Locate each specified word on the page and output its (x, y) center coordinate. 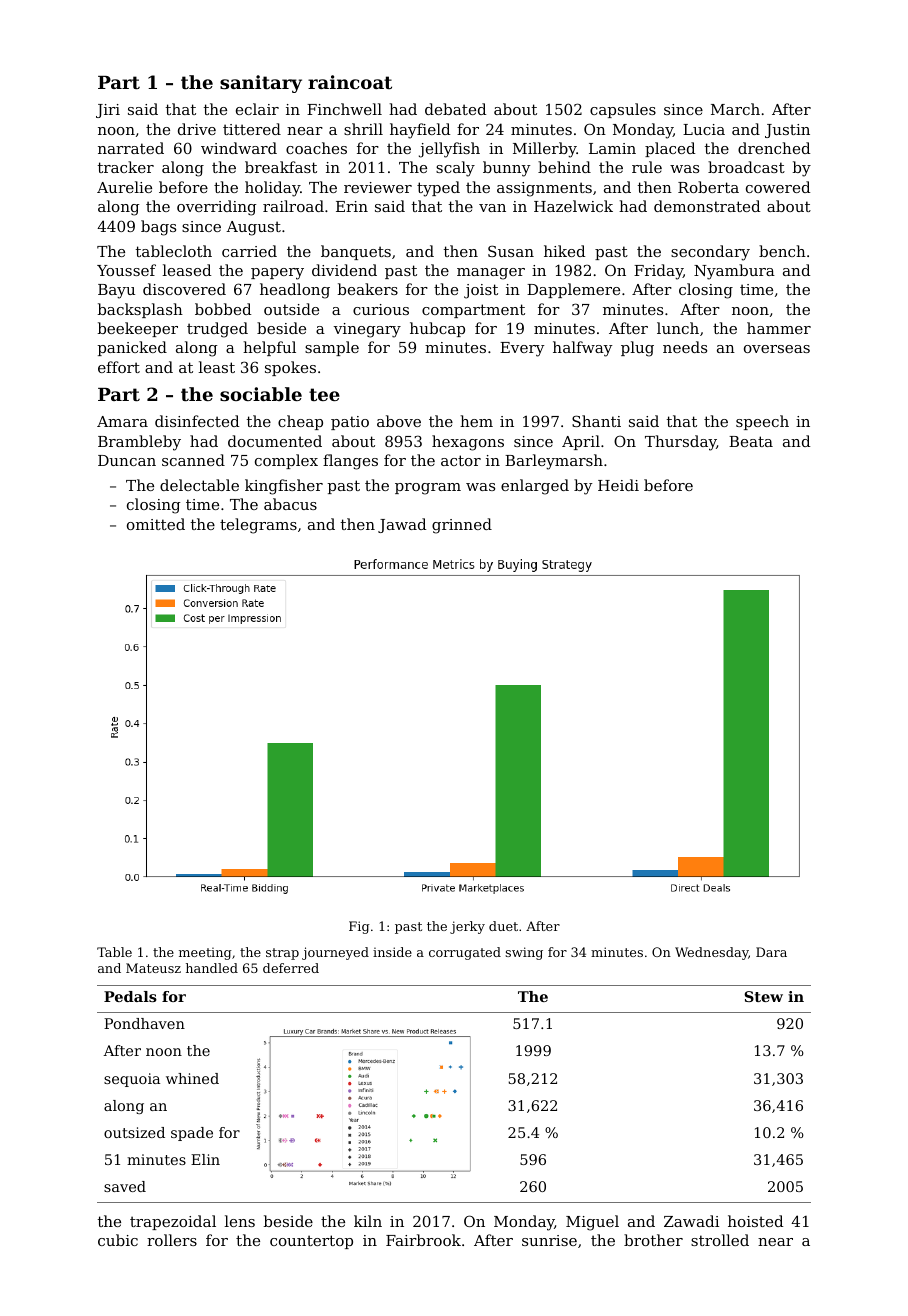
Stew (763, 996)
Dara (771, 952)
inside (392, 952)
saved (125, 1186)
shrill (363, 129)
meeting (205, 954)
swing (524, 953)
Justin (787, 131)
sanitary (261, 84)
